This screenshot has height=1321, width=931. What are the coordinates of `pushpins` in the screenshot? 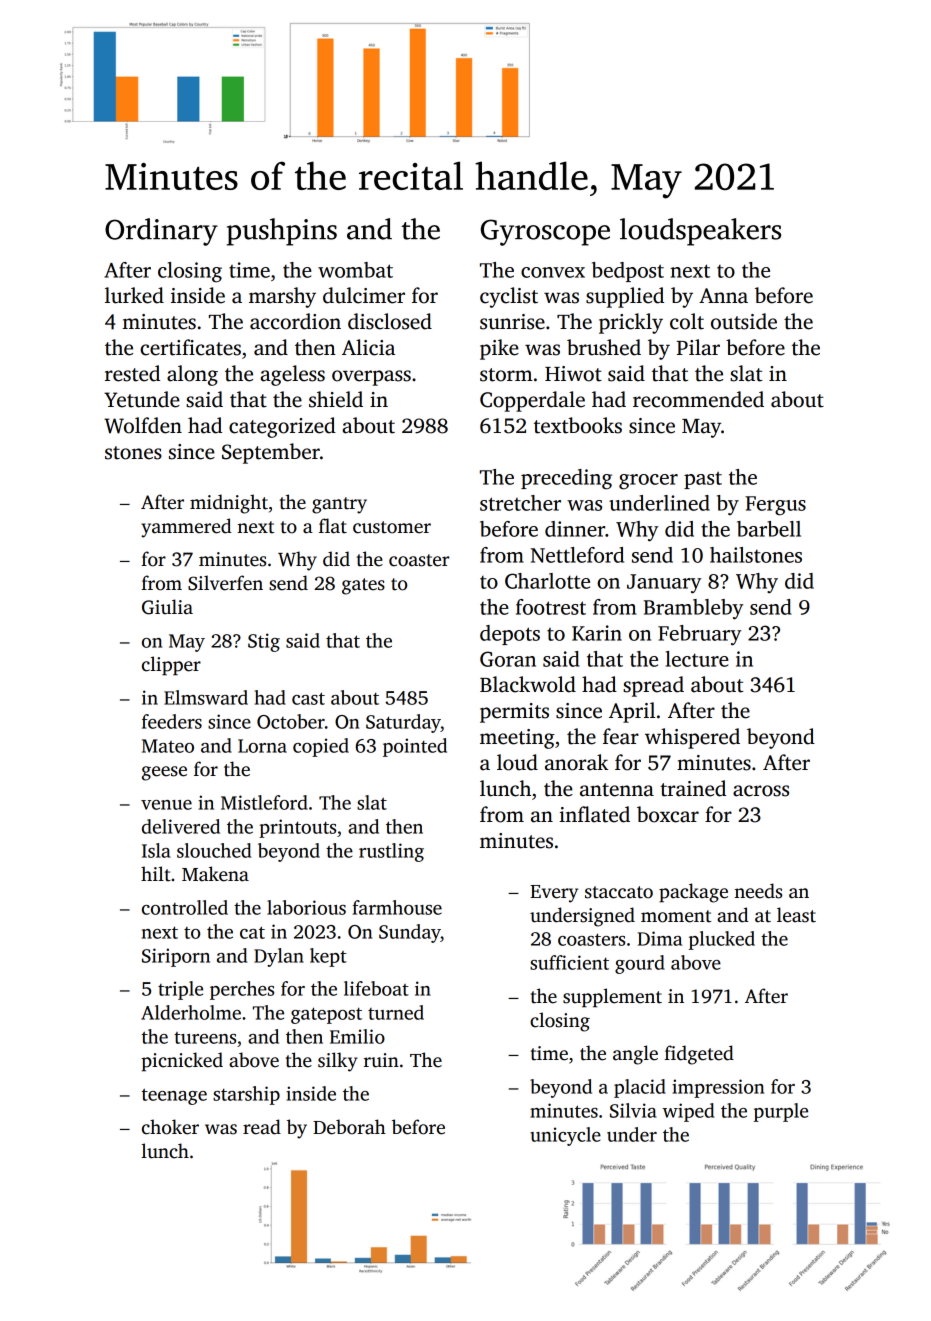 It's located at (282, 232).
